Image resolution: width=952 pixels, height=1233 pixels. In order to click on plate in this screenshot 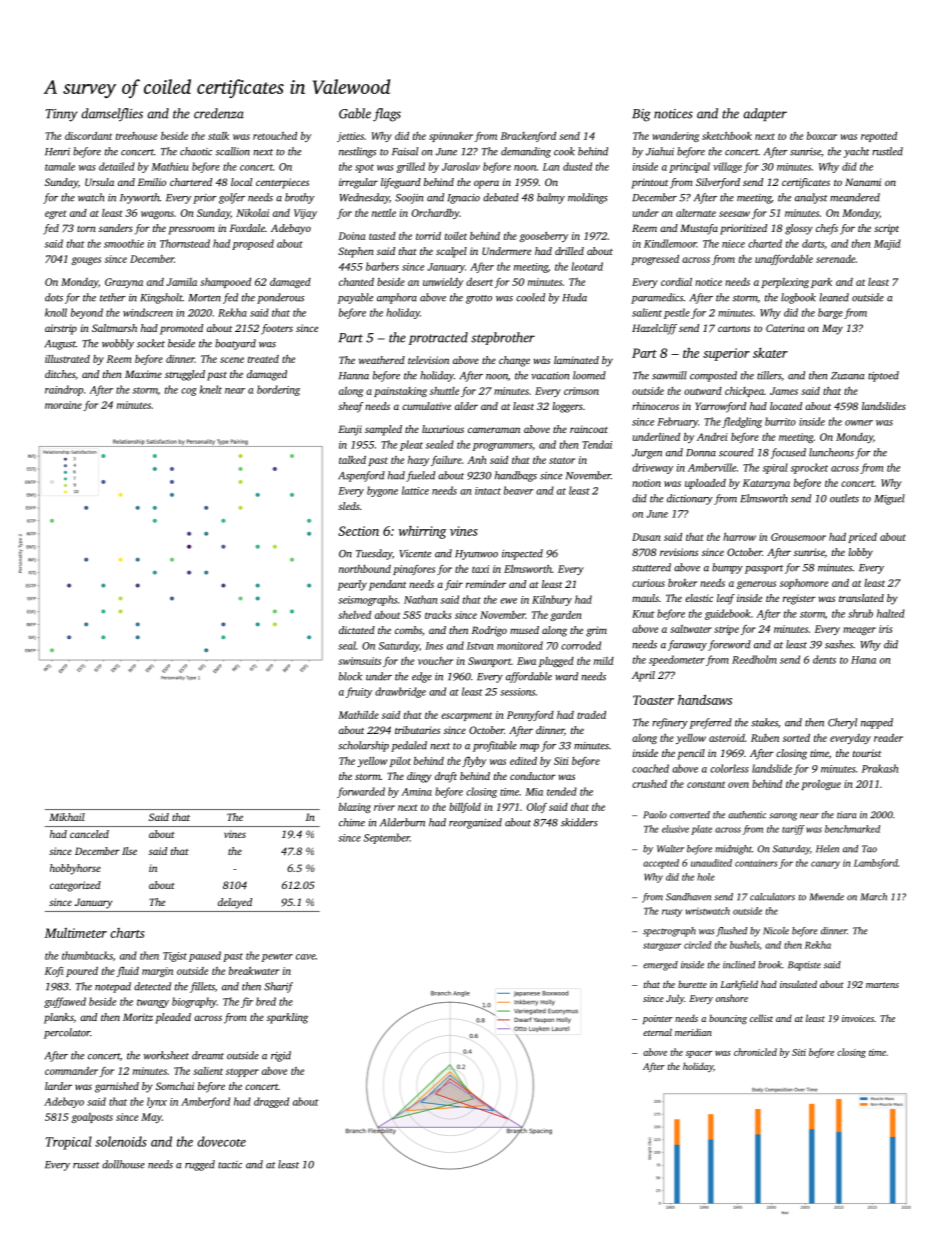, I will do `click(701, 830)`.
